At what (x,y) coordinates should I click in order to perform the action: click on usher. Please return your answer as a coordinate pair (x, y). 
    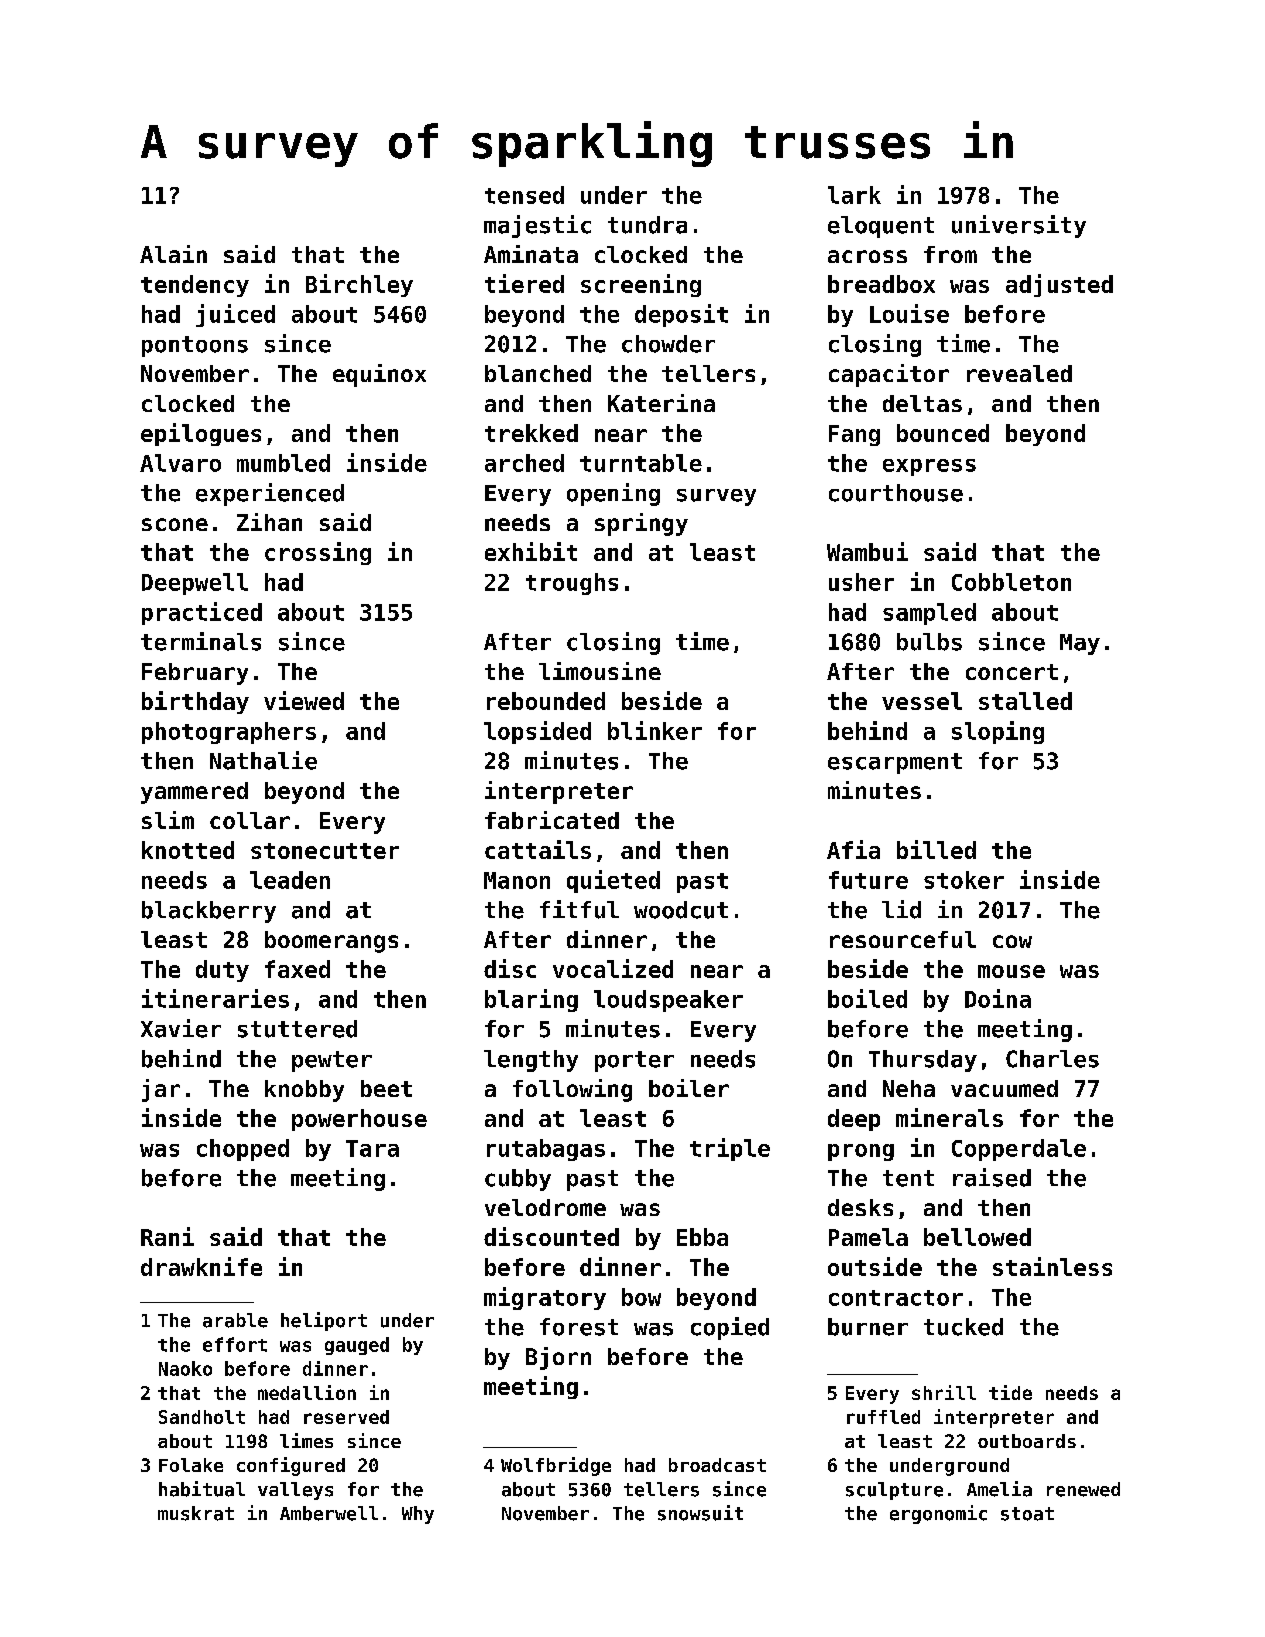
    Looking at the image, I should click on (861, 582).
